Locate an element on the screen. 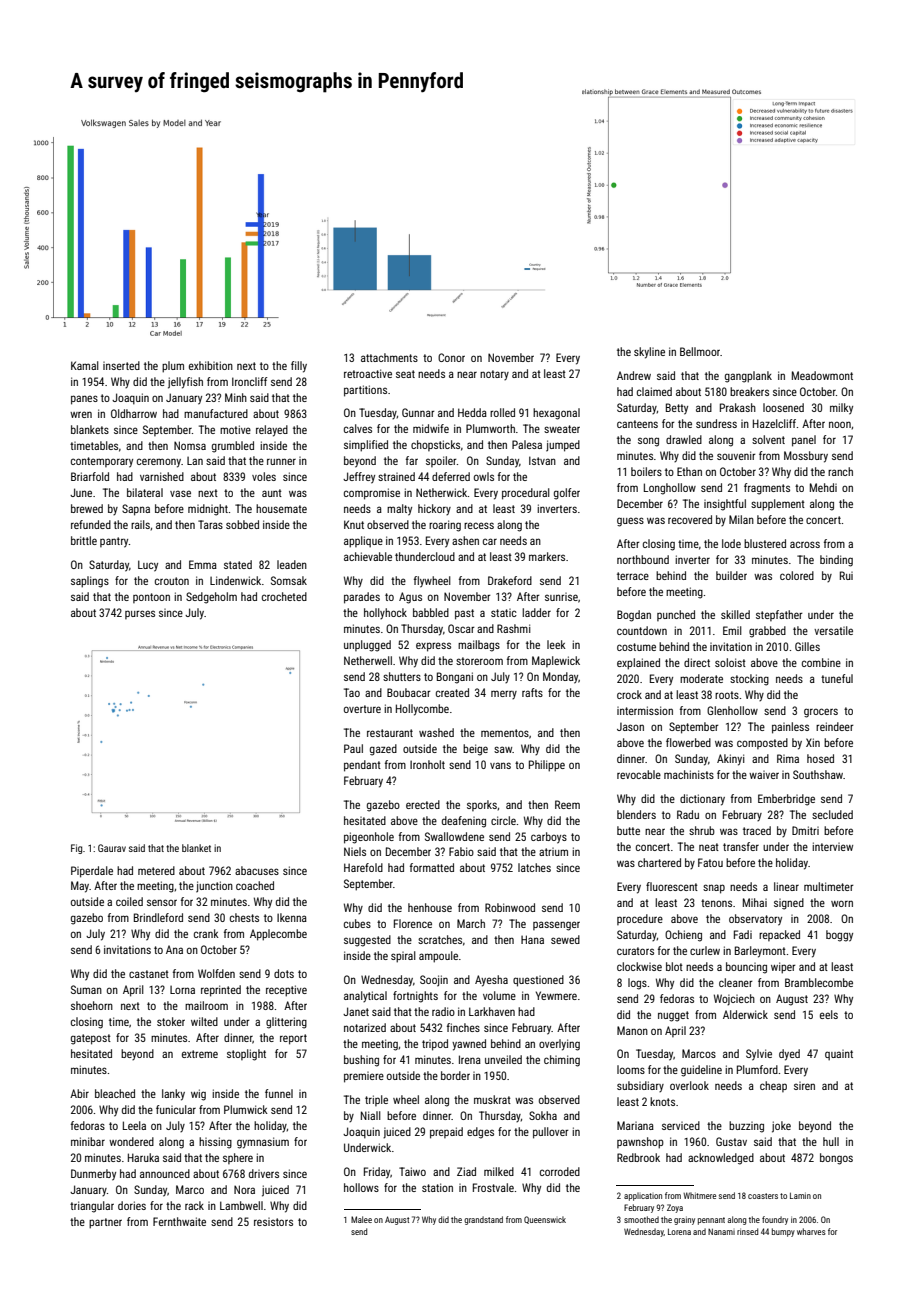 The height and width of the screenshot is (1308, 924). Bellmoor is located at coordinates (700, 351).
